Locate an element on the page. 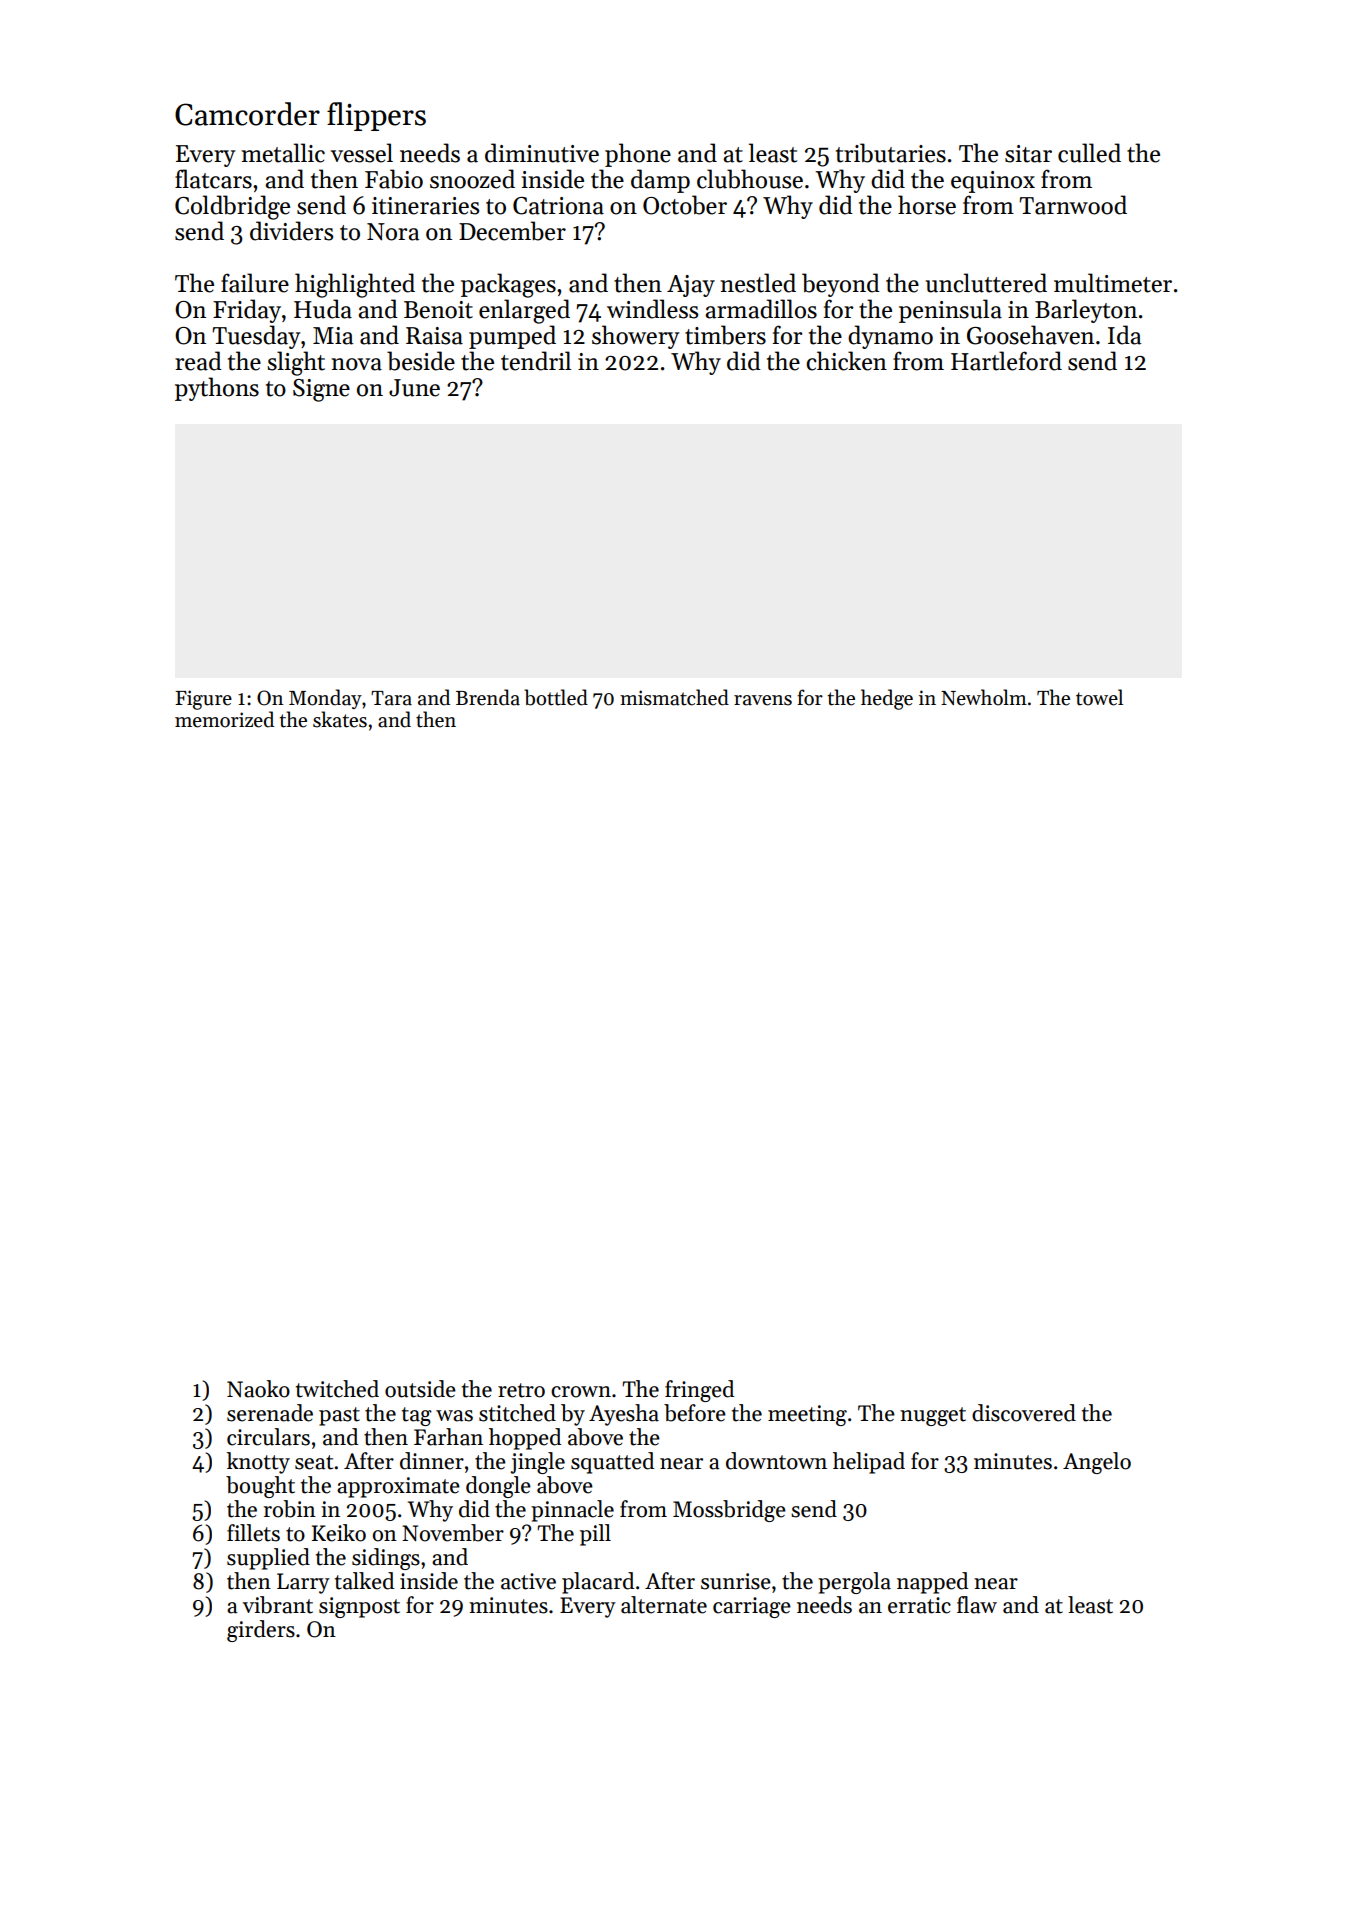  failure is located at coordinates (255, 283).
